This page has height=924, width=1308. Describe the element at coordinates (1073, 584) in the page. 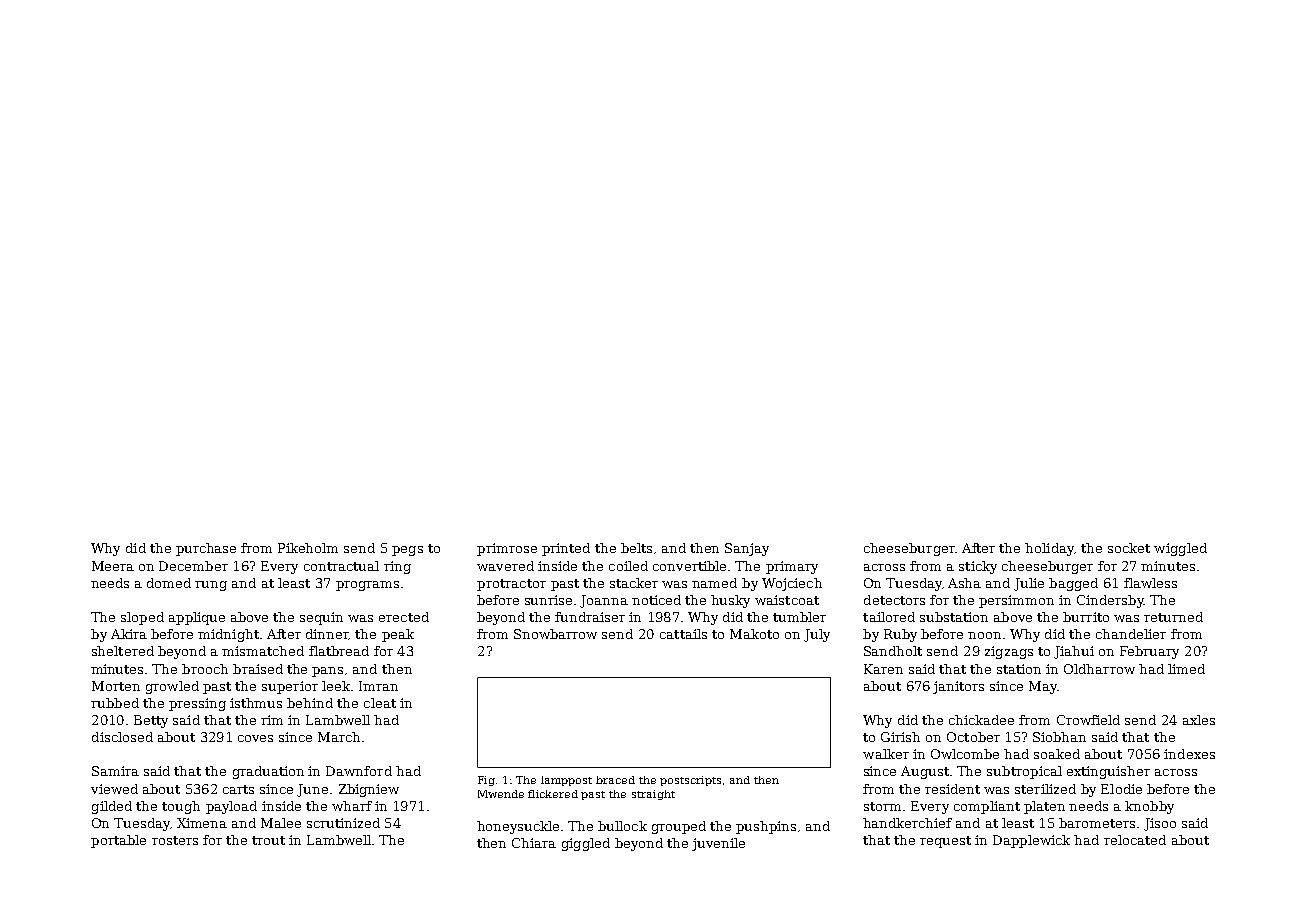

I see `bagged` at that location.
